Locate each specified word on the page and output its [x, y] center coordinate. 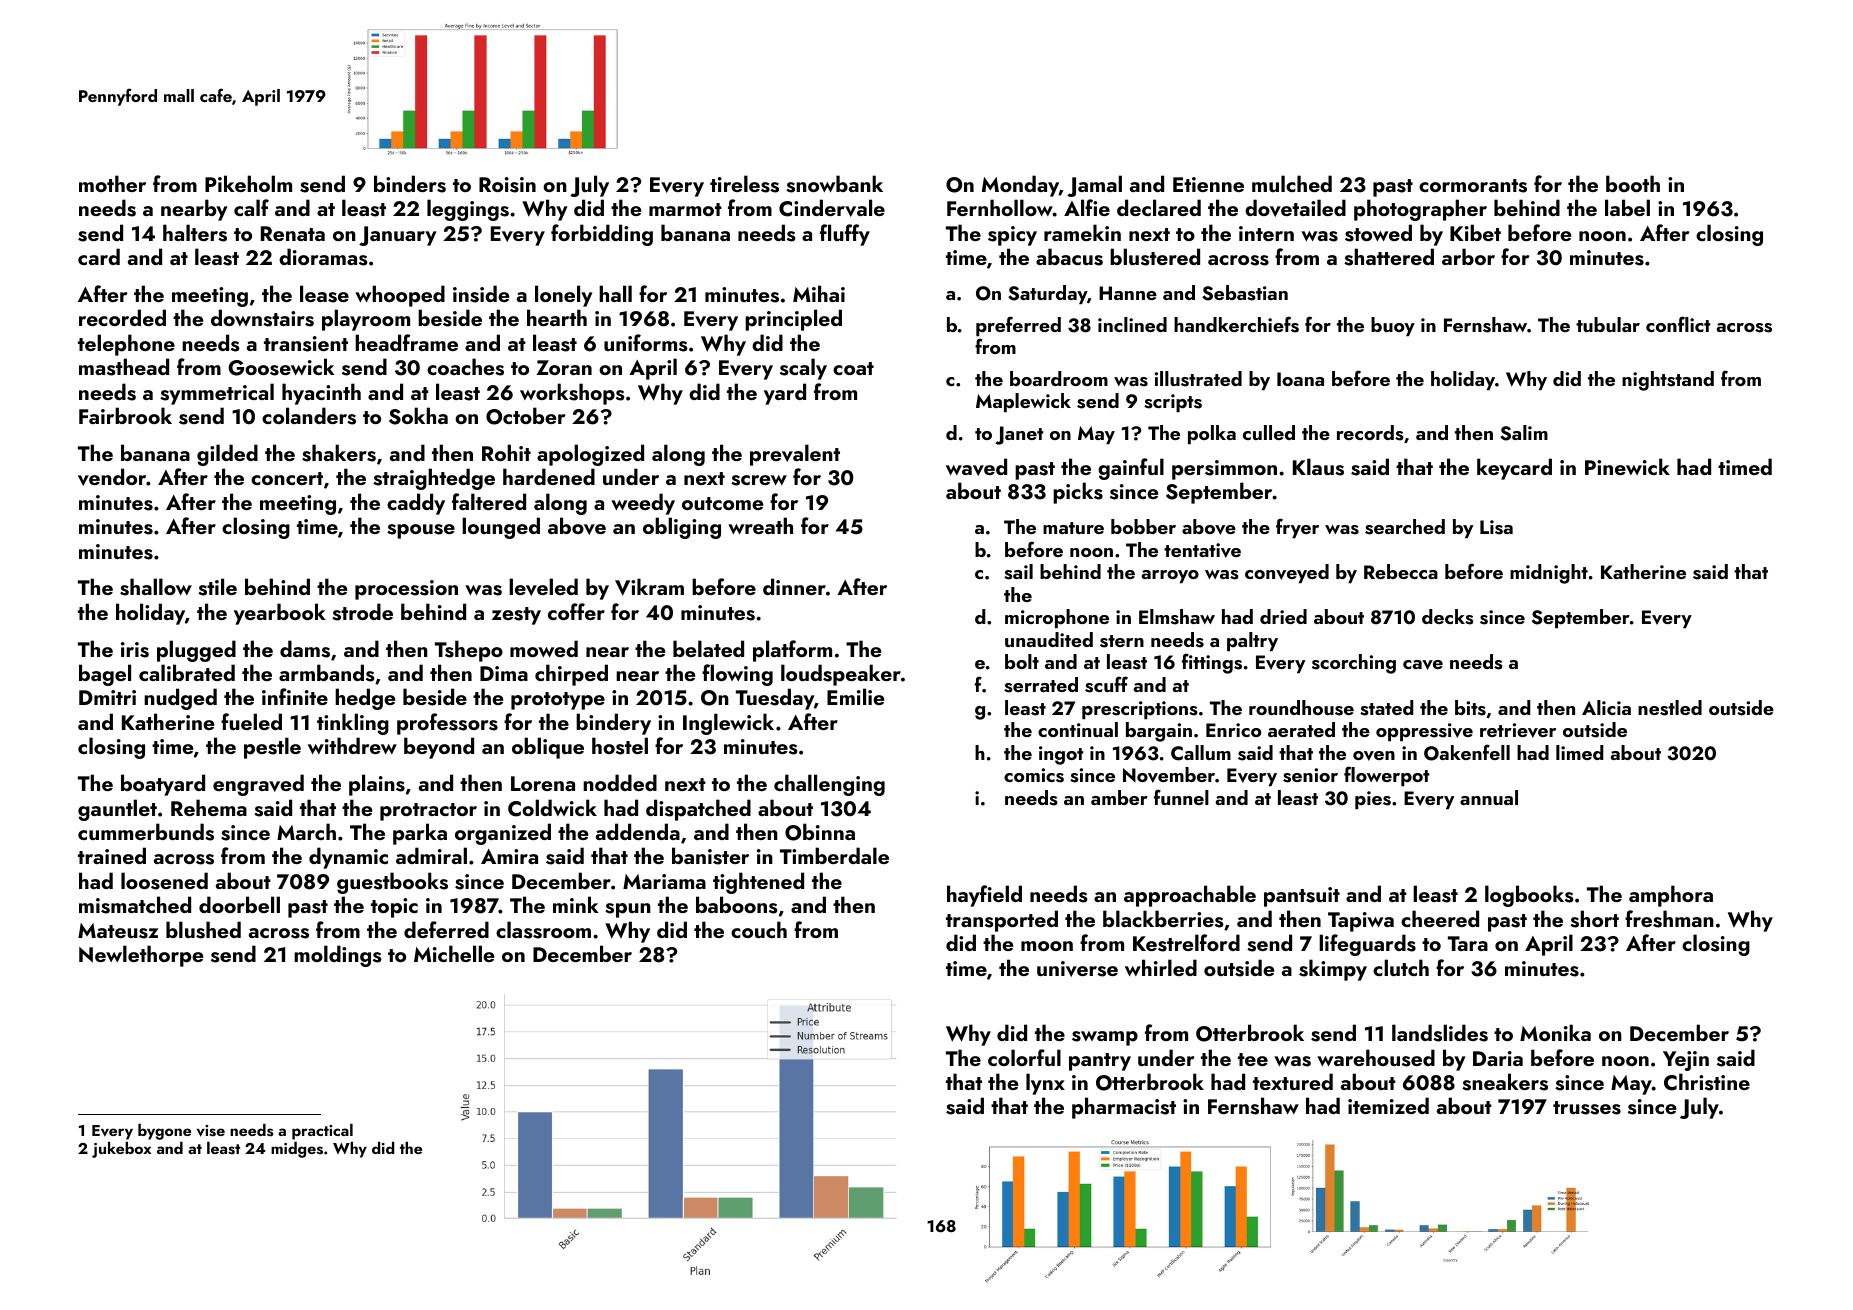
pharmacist [1124, 1108]
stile [217, 587]
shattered [1389, 257]
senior [1310, 775]
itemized [1388, 1105]
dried [1283, 616]
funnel [1181, 797]
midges [297, 1150]
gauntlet [117, 810]
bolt [1022, 661]
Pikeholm [248, 183]
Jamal [1094, 186]
